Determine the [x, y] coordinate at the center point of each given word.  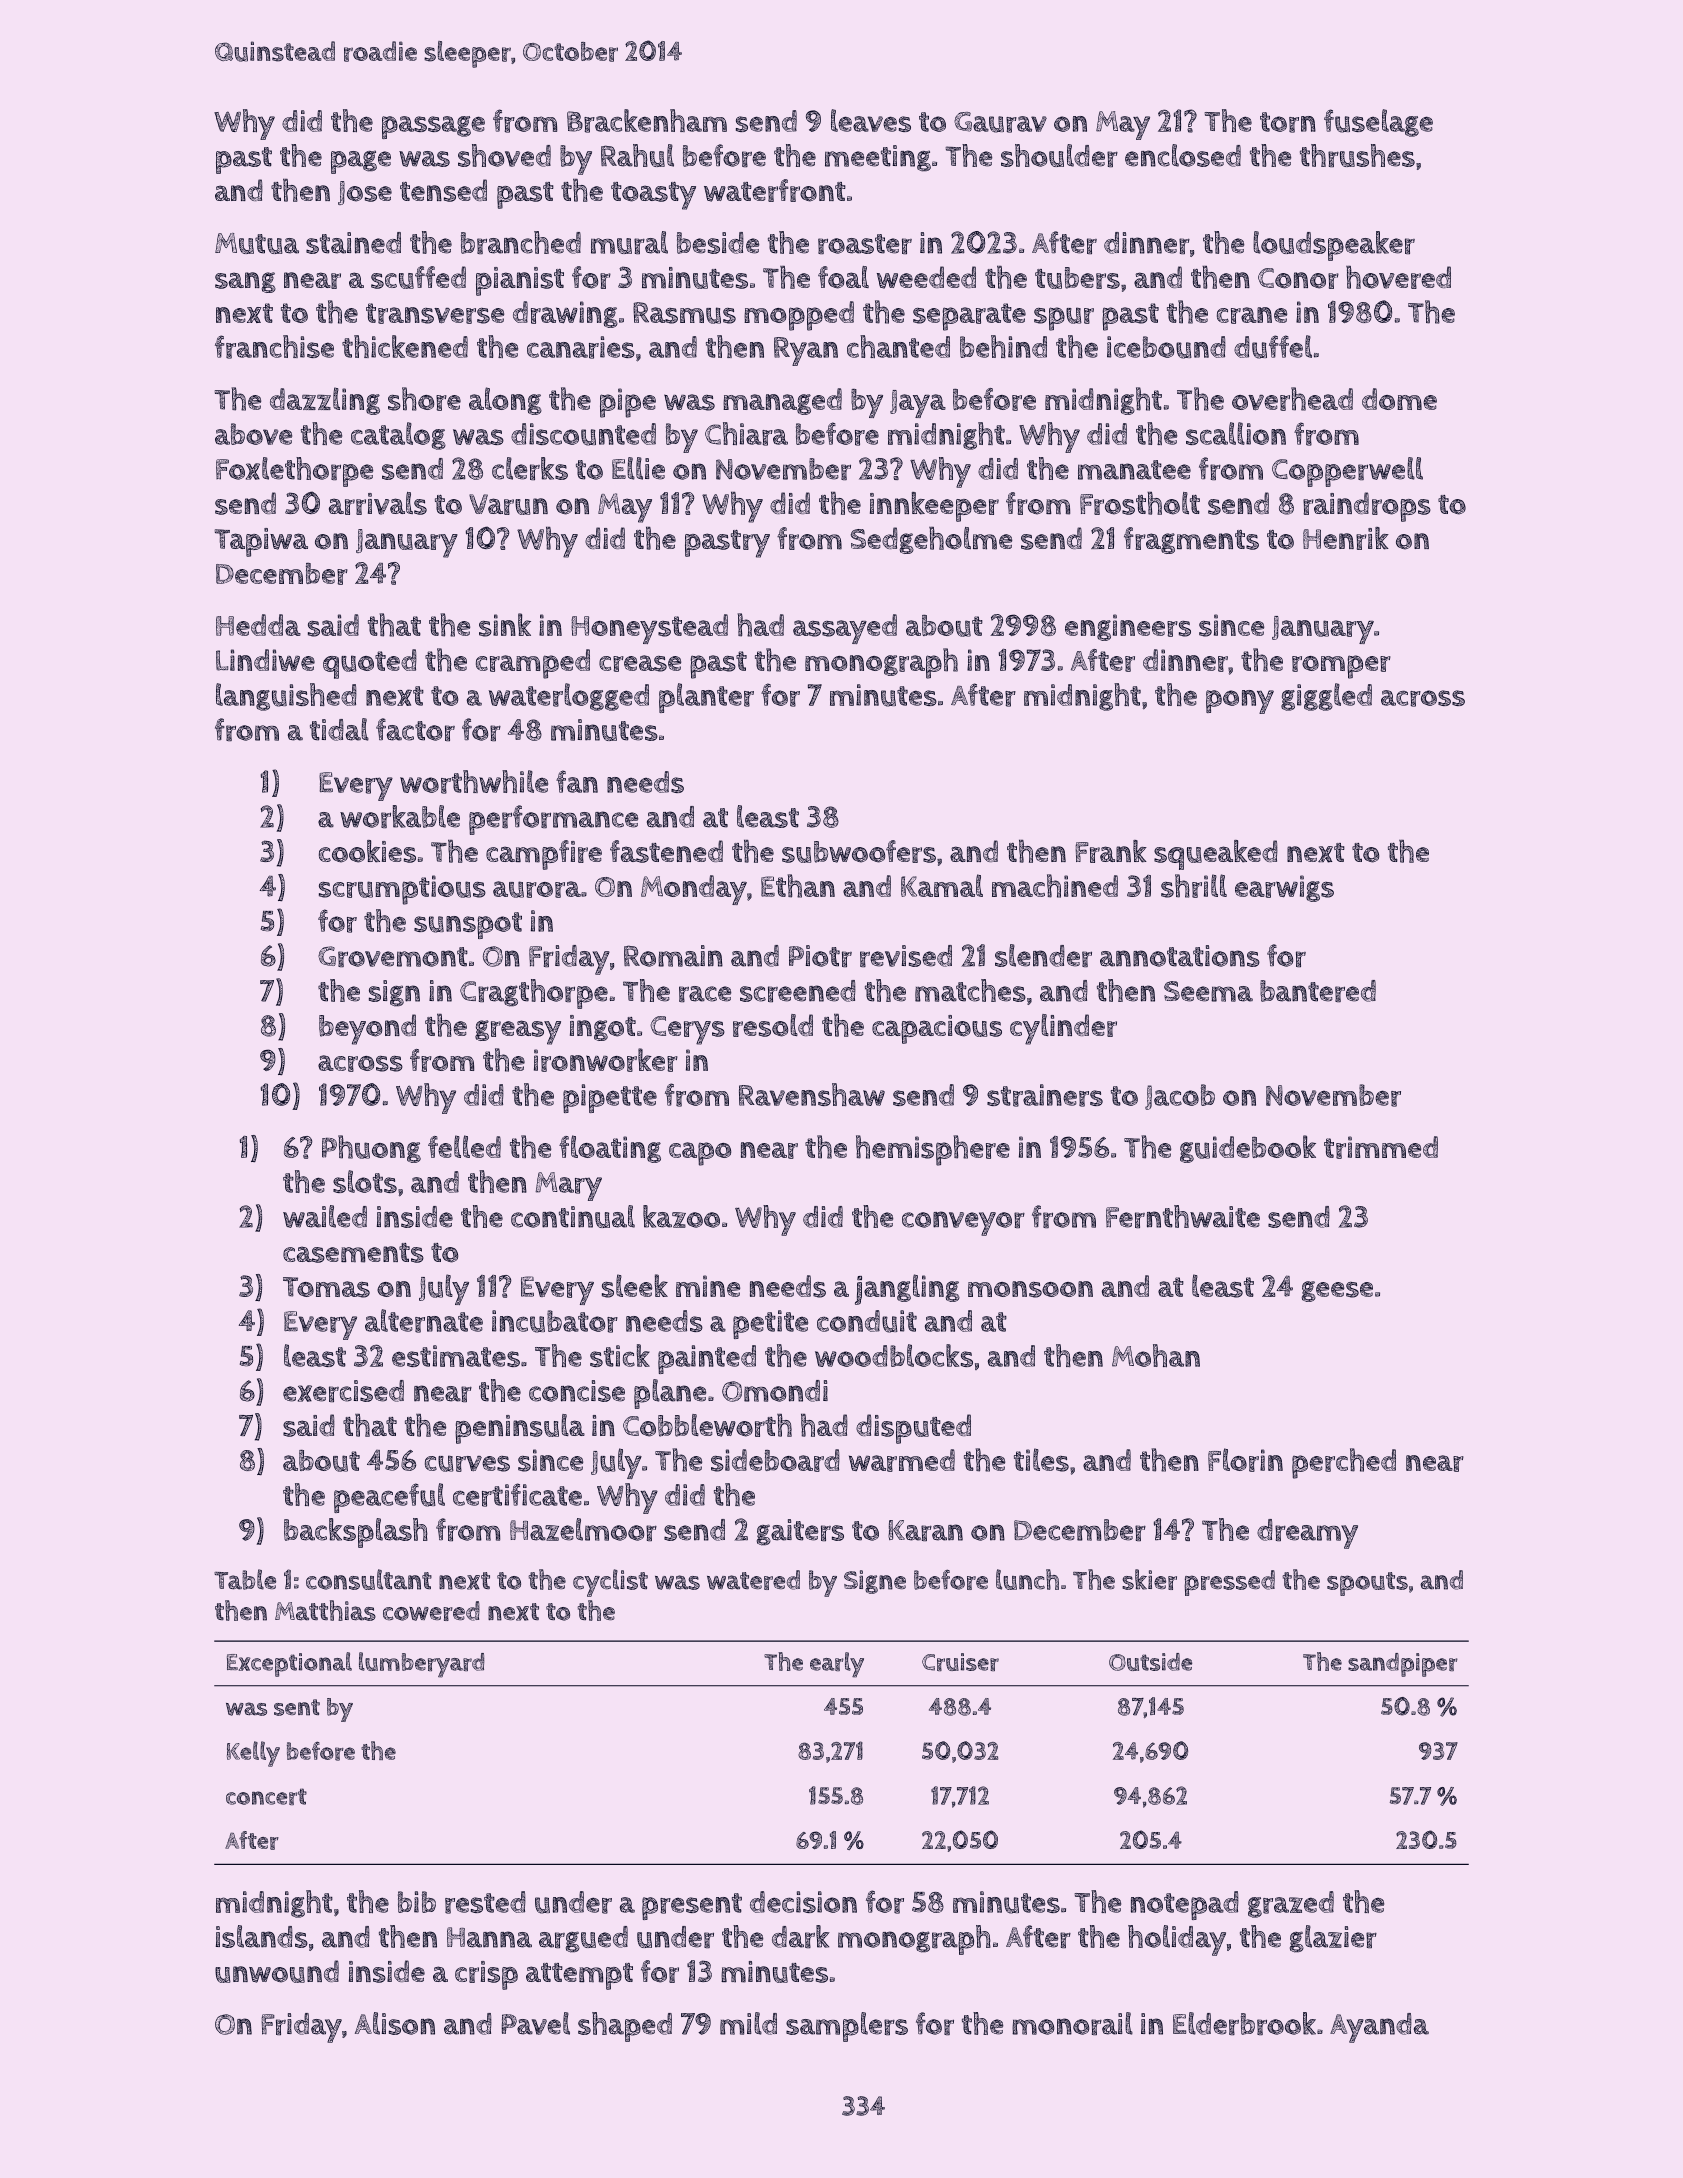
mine [708, 1286]
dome [1399, 399]
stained [353, 243]
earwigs [1284, 888]
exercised [343, 1391]
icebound [1166, 347]
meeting [878, 158]
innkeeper [934, 507]
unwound [277, 1971]
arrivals [378, 503]
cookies [367, 851]
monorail [1072, 2023]
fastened [666, 851]
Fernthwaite [1183, 1216]
